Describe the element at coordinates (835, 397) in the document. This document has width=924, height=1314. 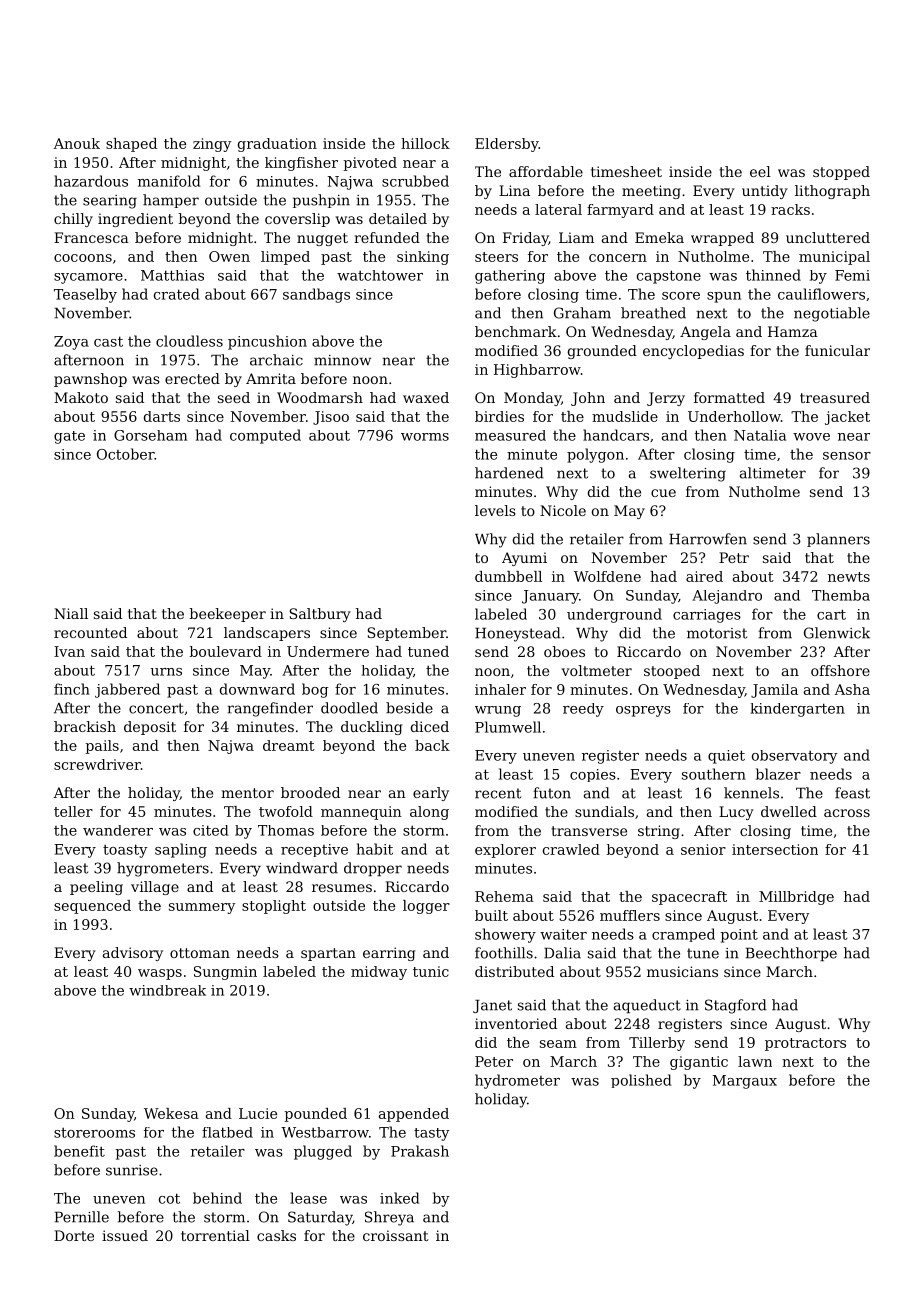
I see `treasured` at that location.
